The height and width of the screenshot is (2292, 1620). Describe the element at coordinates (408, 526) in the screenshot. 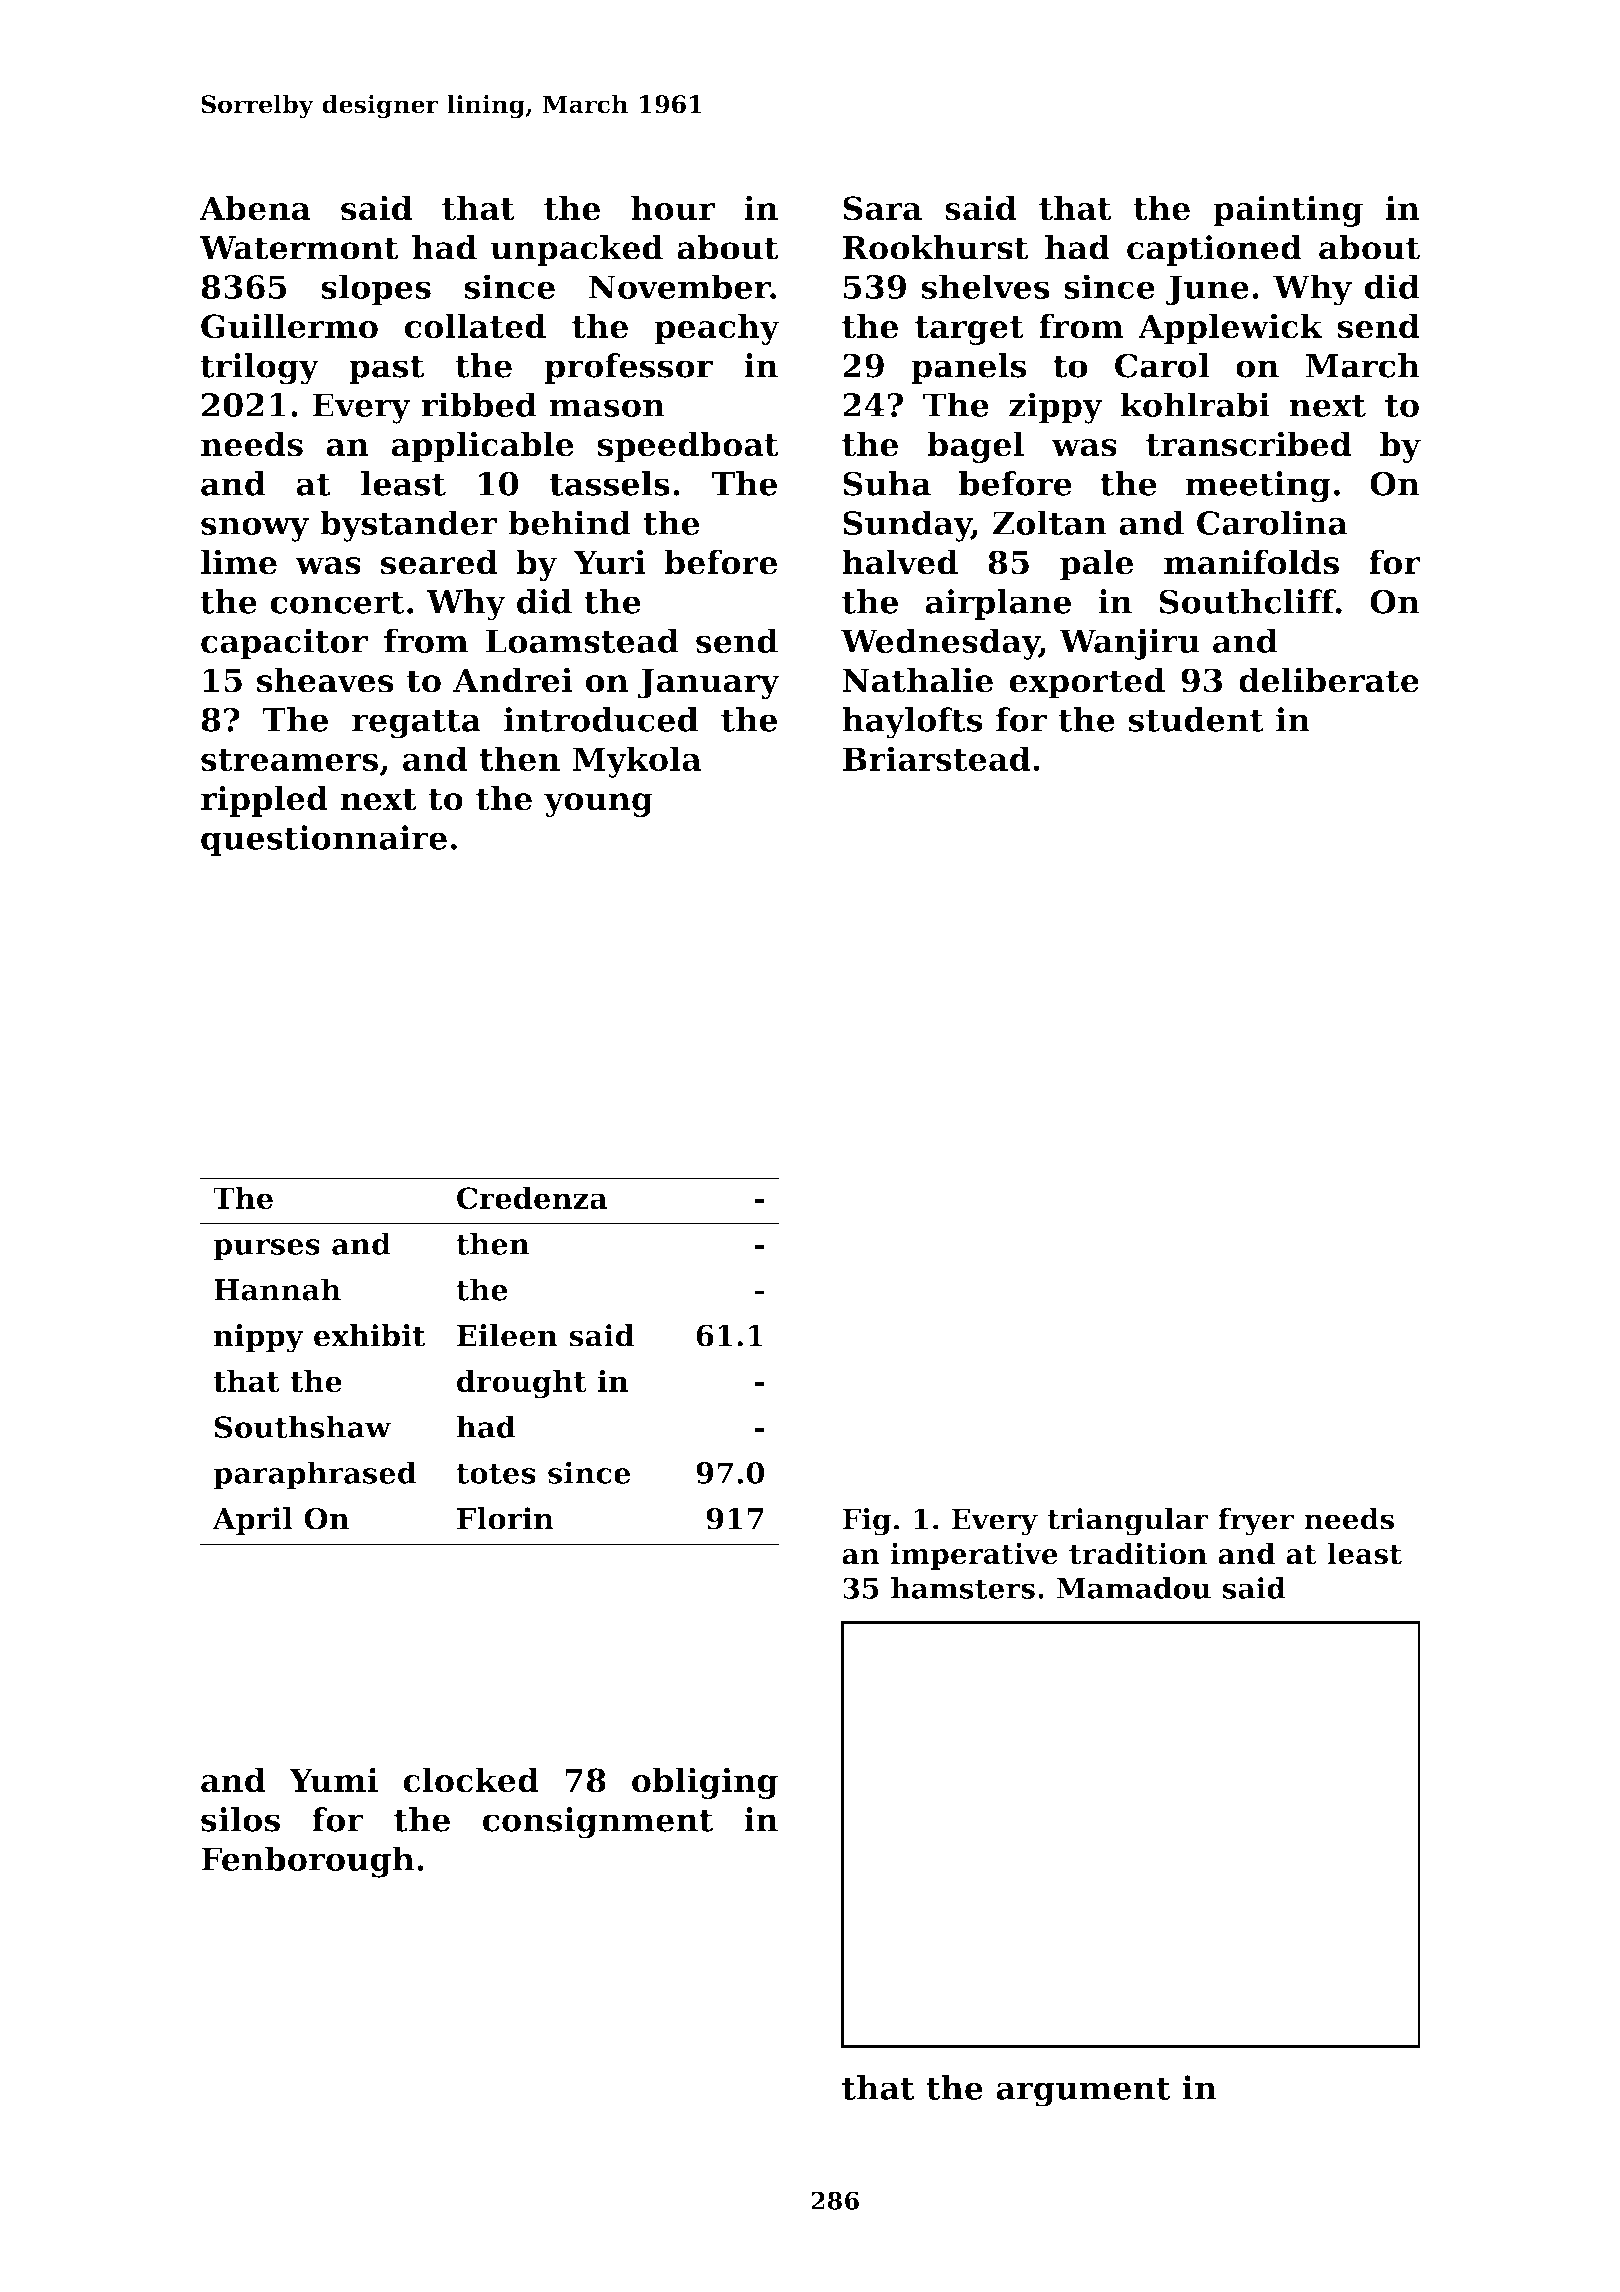

I see `bystander` at that location.
